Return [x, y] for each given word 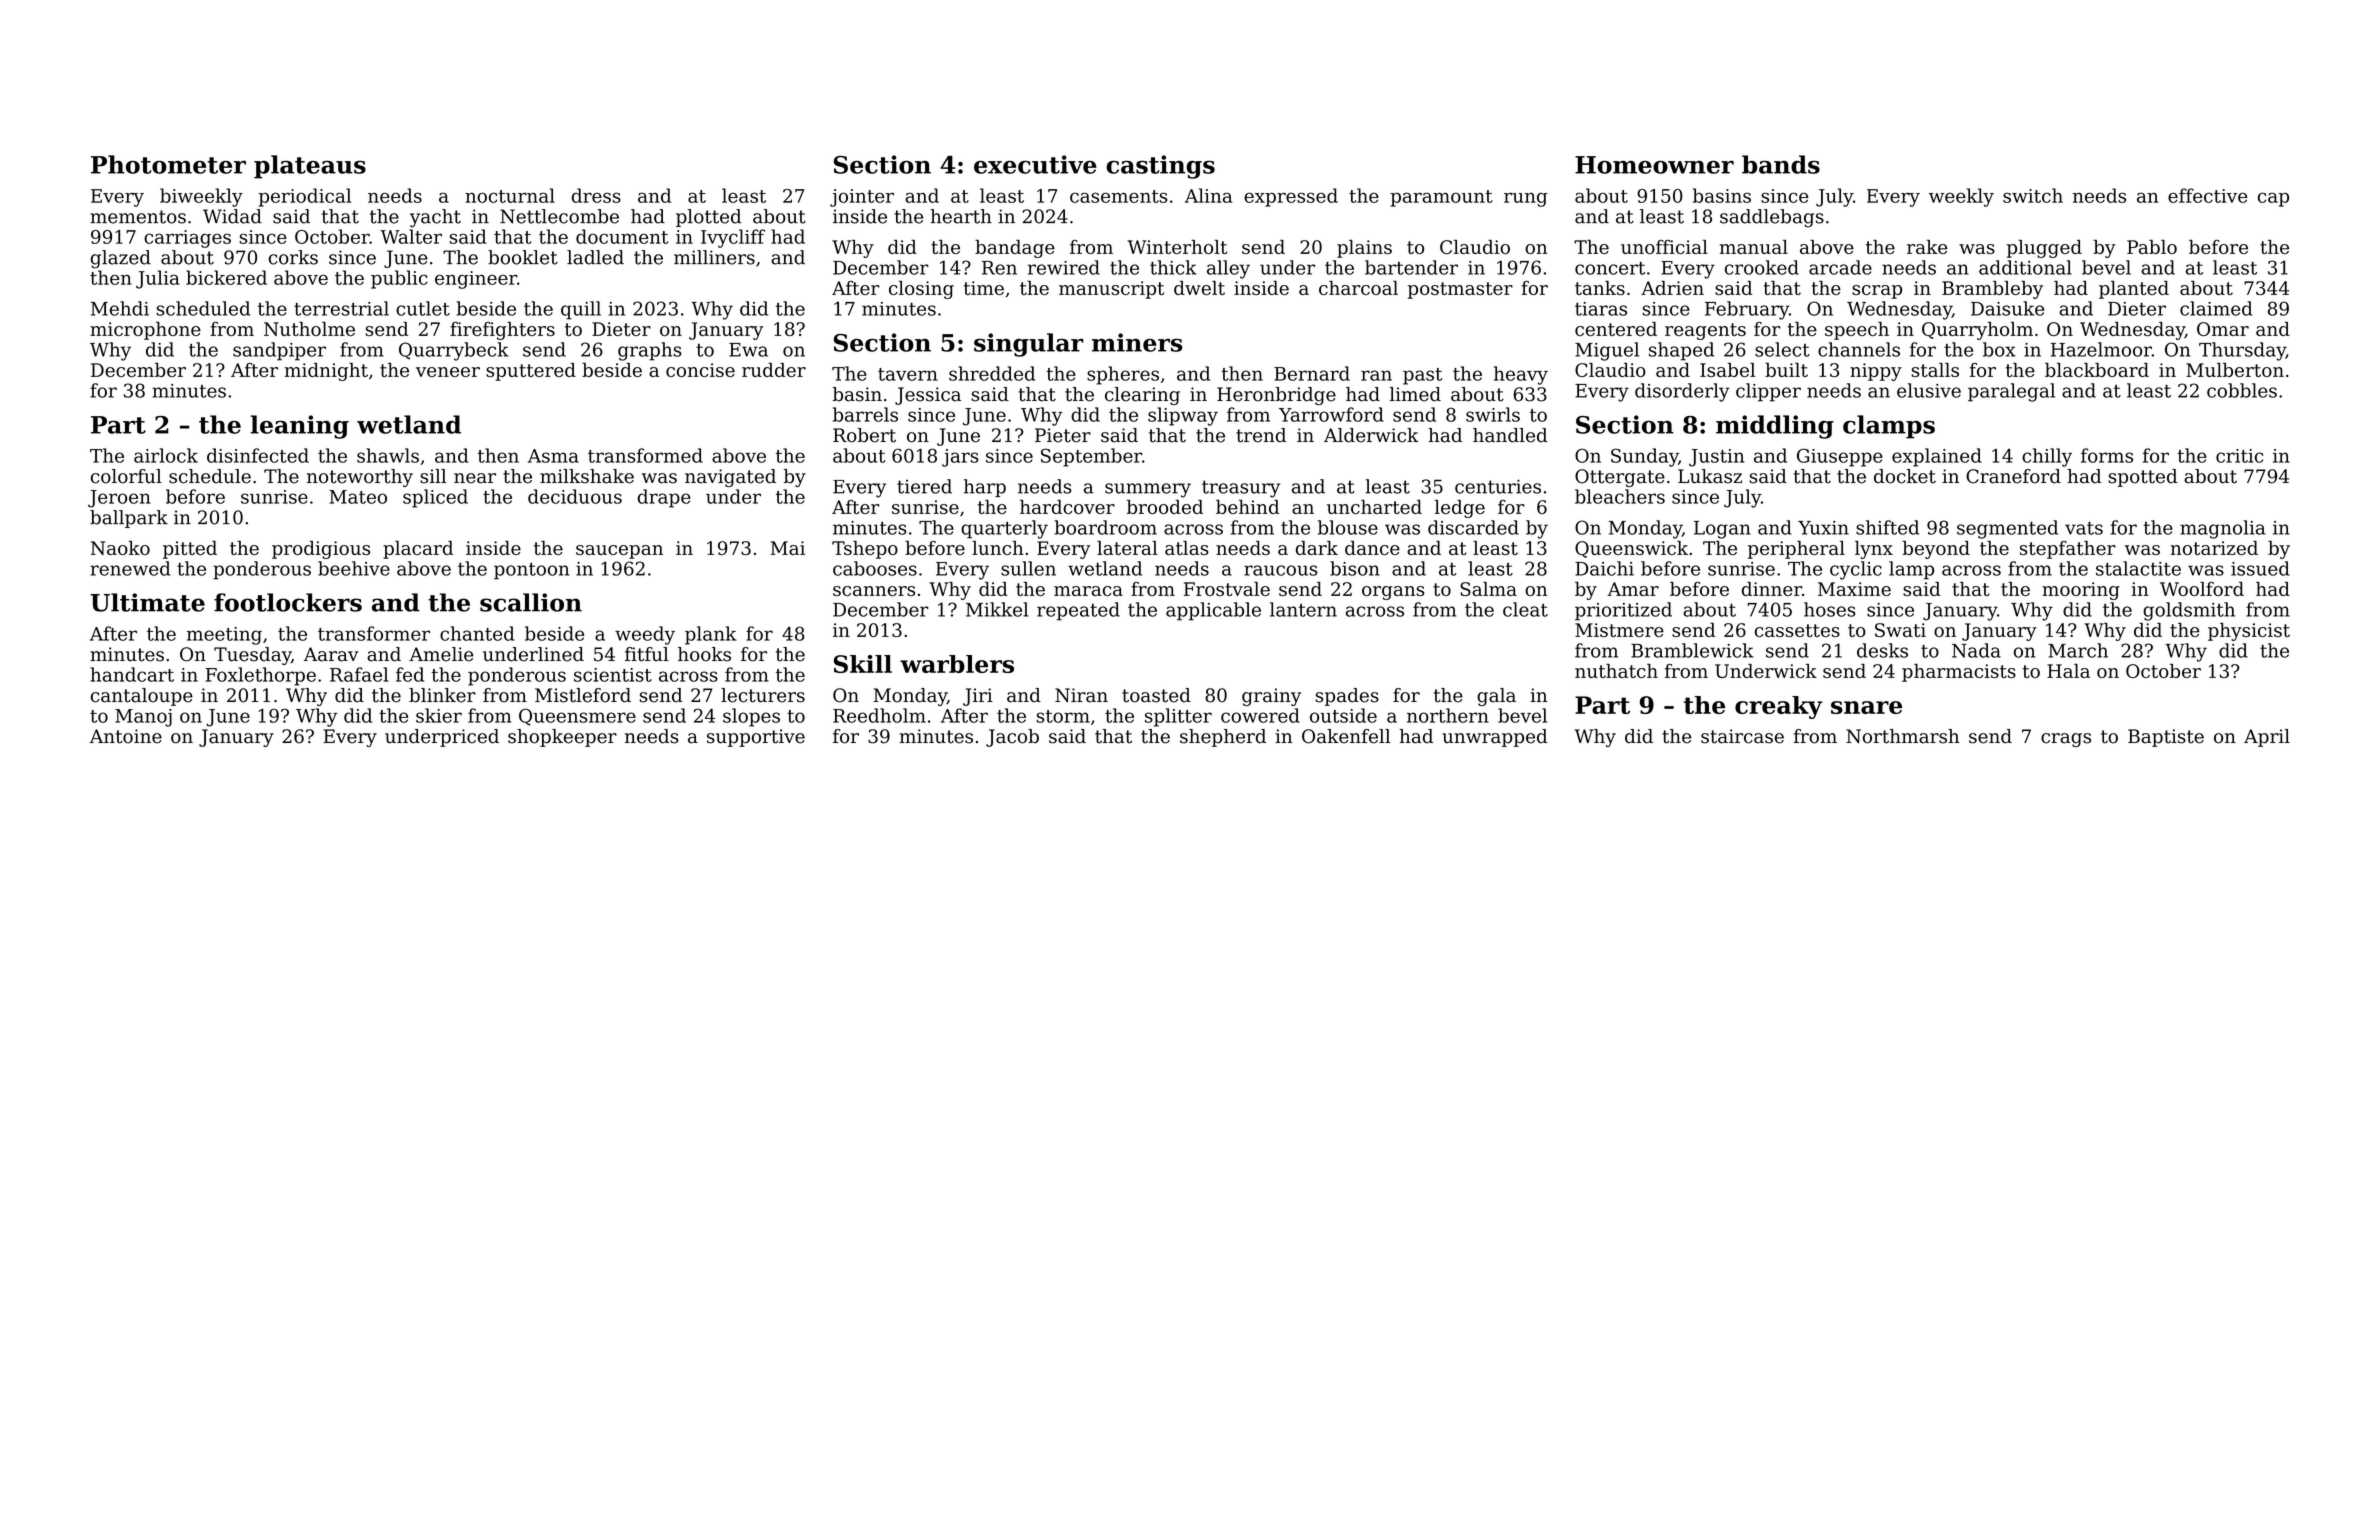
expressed [1291, 197]
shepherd [1223, 738]
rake [1927, 247]
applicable [1213, 611]
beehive [354, 568]
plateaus [310, 167]
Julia [158, 279]
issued [2260, 568]
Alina [1208, 195]
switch [2033, 195]
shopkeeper [562, 738]
